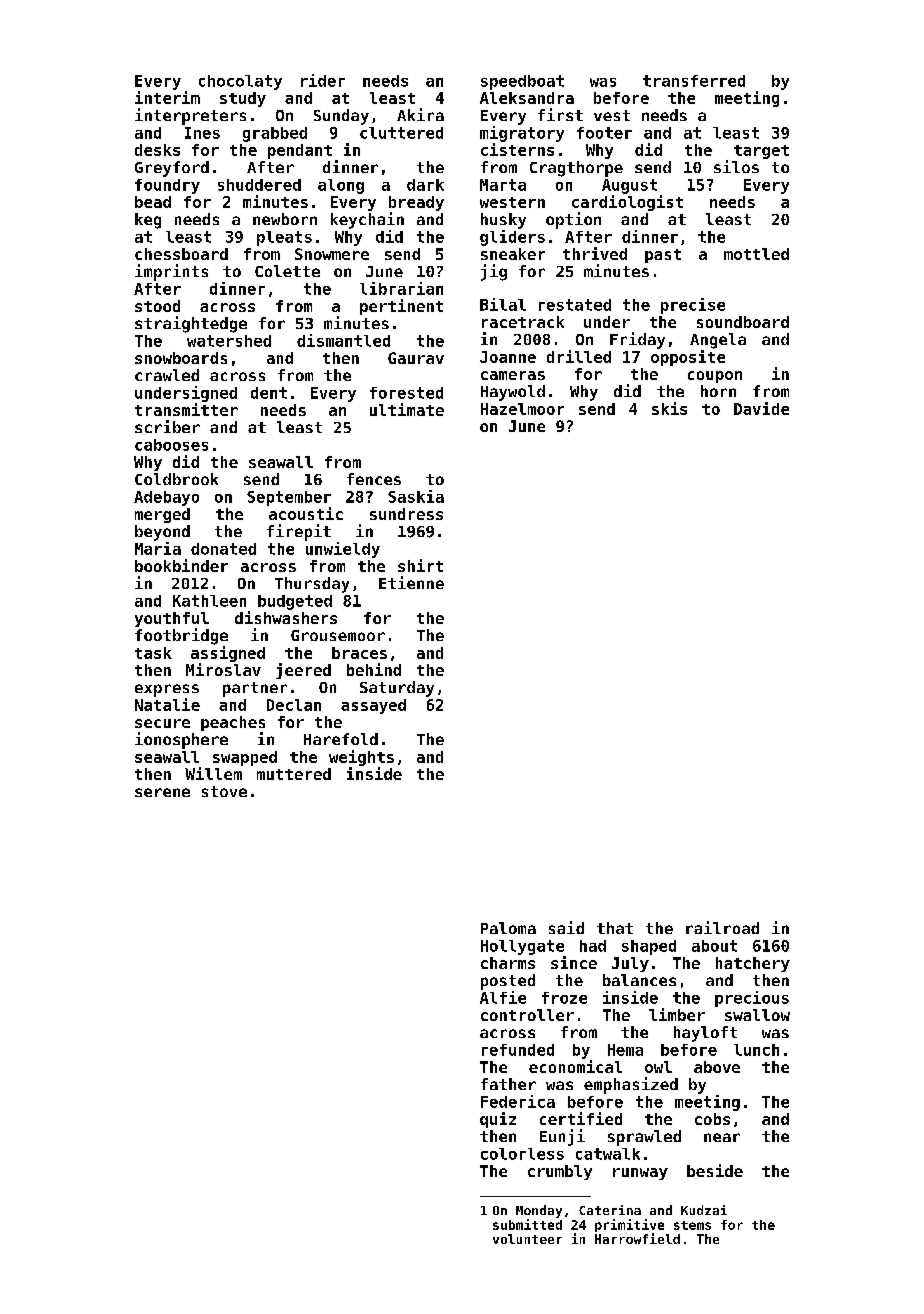  I want to click on sundress, so click(406, 514).
